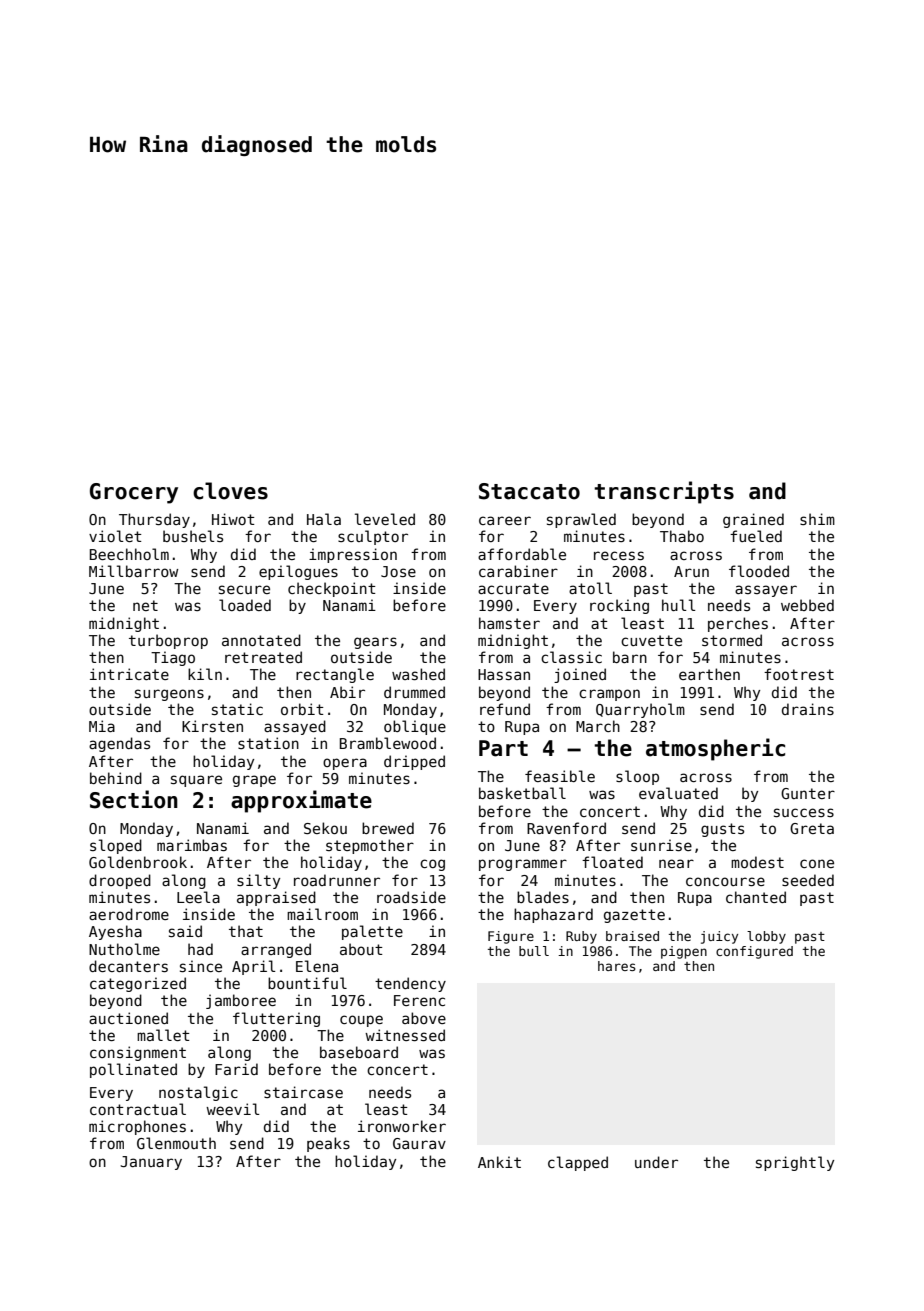 The height and width of the screenshot is (1311, 924). I want to click on webbed, so click(807, 605).
